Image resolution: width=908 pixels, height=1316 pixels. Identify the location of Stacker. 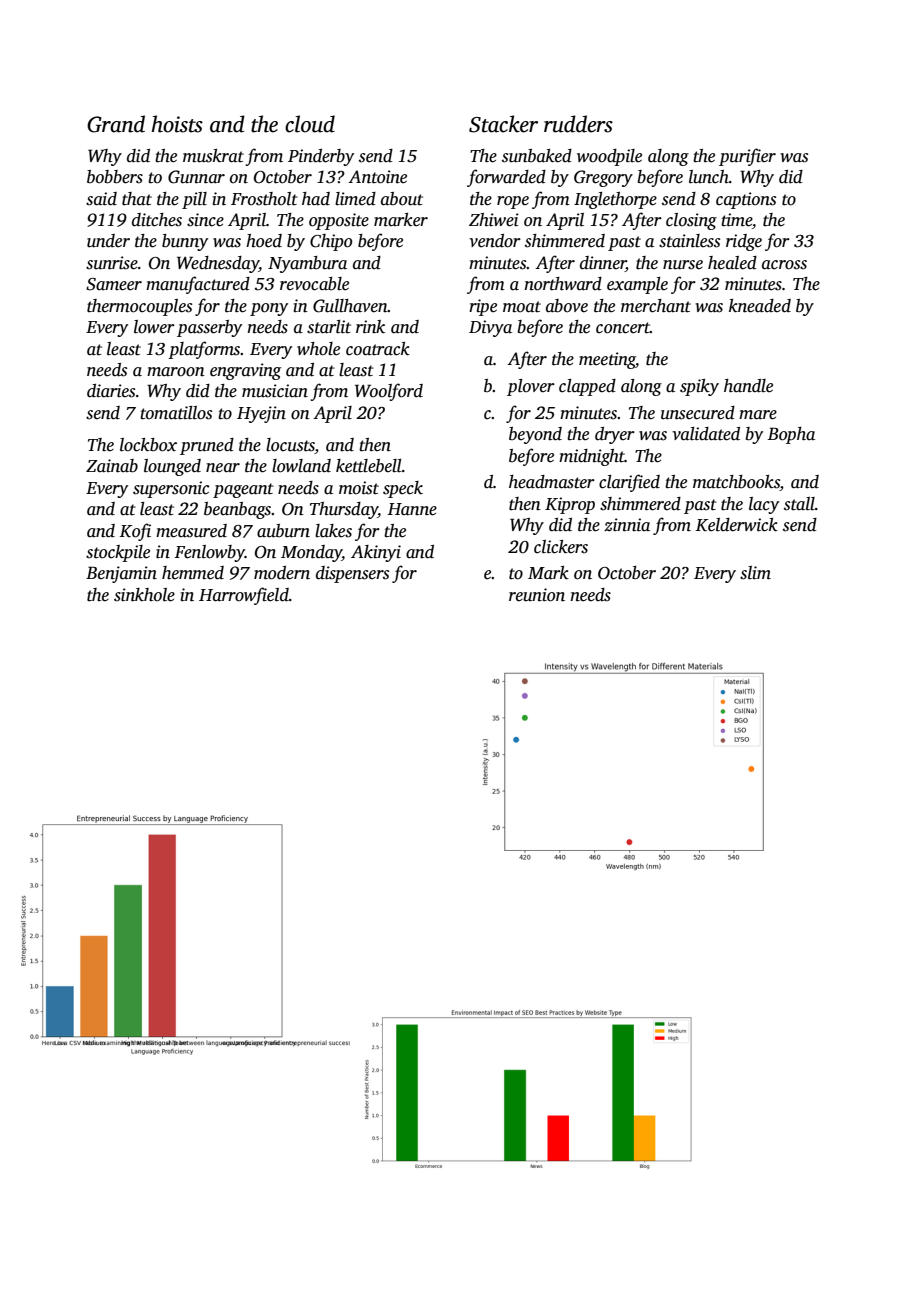
(503, 124).
